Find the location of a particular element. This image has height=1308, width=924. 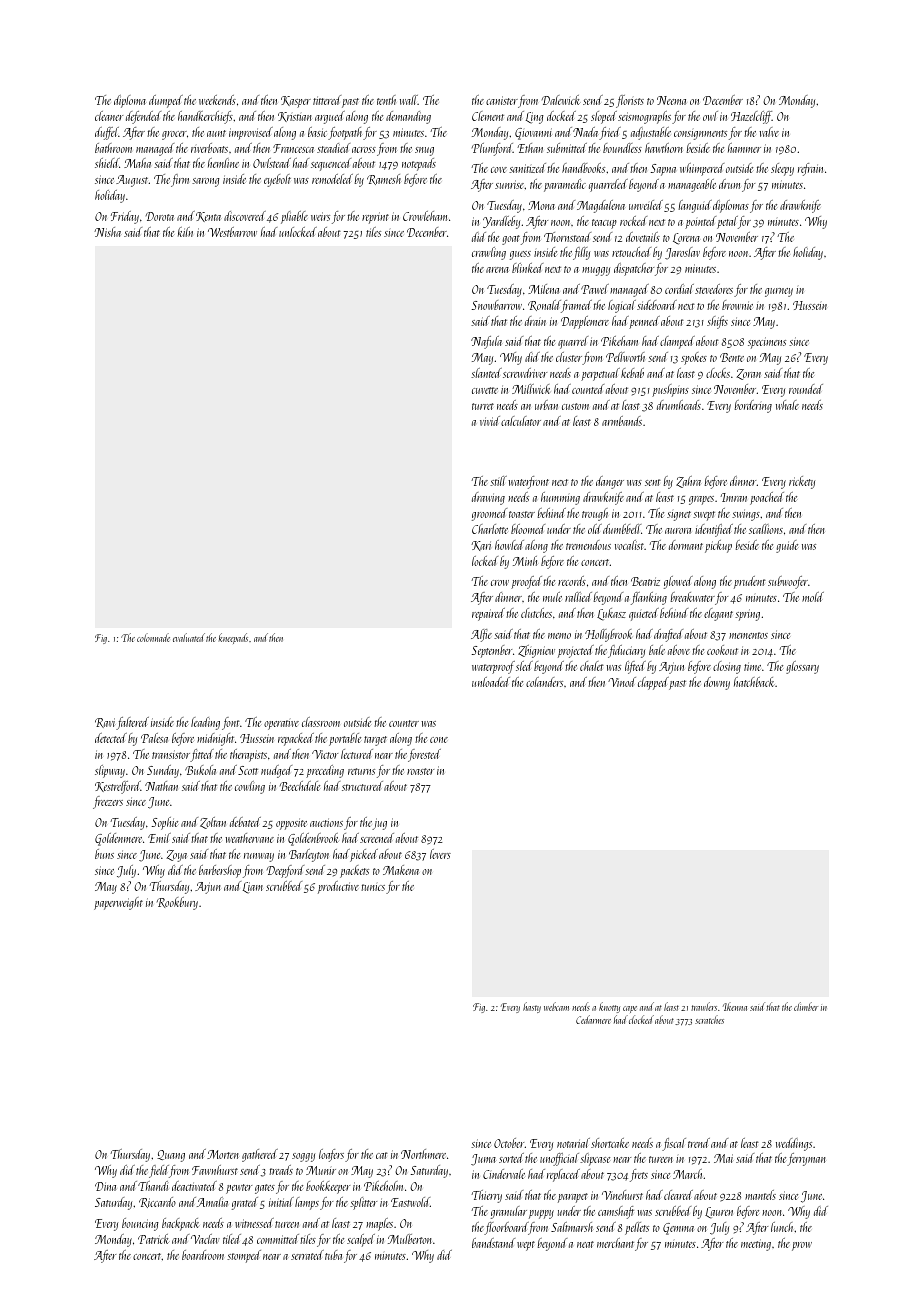

backpack is located at coordinates (181, 1224).
